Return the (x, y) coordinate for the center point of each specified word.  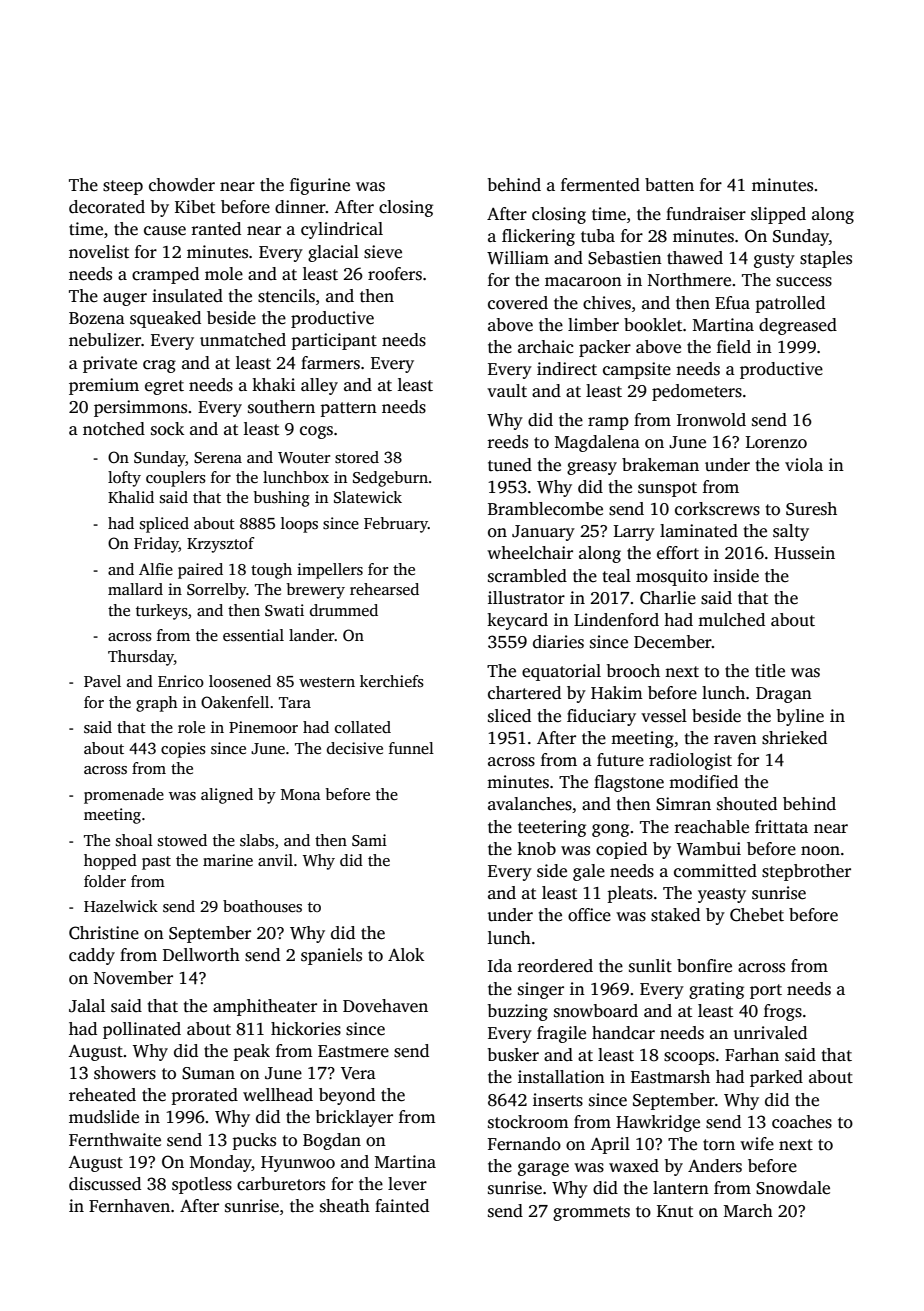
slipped (778, 215)
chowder (182, 185)
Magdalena (597, 443)
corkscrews (717, 509)
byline (800, 717)
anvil (275, 860)
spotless (202, 1185)
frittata (781, 826)
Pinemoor (263, 727)
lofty (124, 479)
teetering (552, 828)
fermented (600, 185)
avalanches (530, 804)
